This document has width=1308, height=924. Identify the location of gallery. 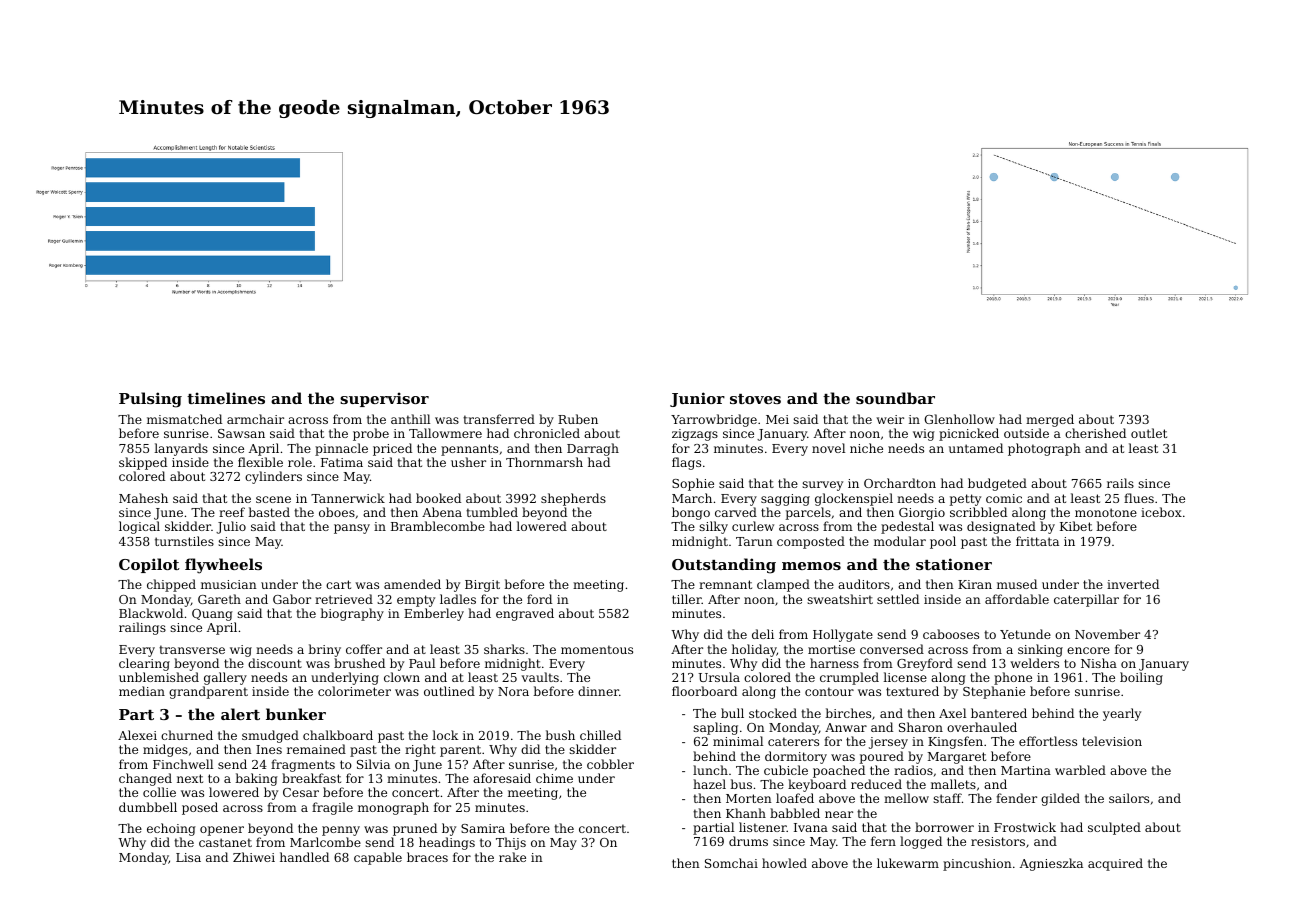
(225, 678).
